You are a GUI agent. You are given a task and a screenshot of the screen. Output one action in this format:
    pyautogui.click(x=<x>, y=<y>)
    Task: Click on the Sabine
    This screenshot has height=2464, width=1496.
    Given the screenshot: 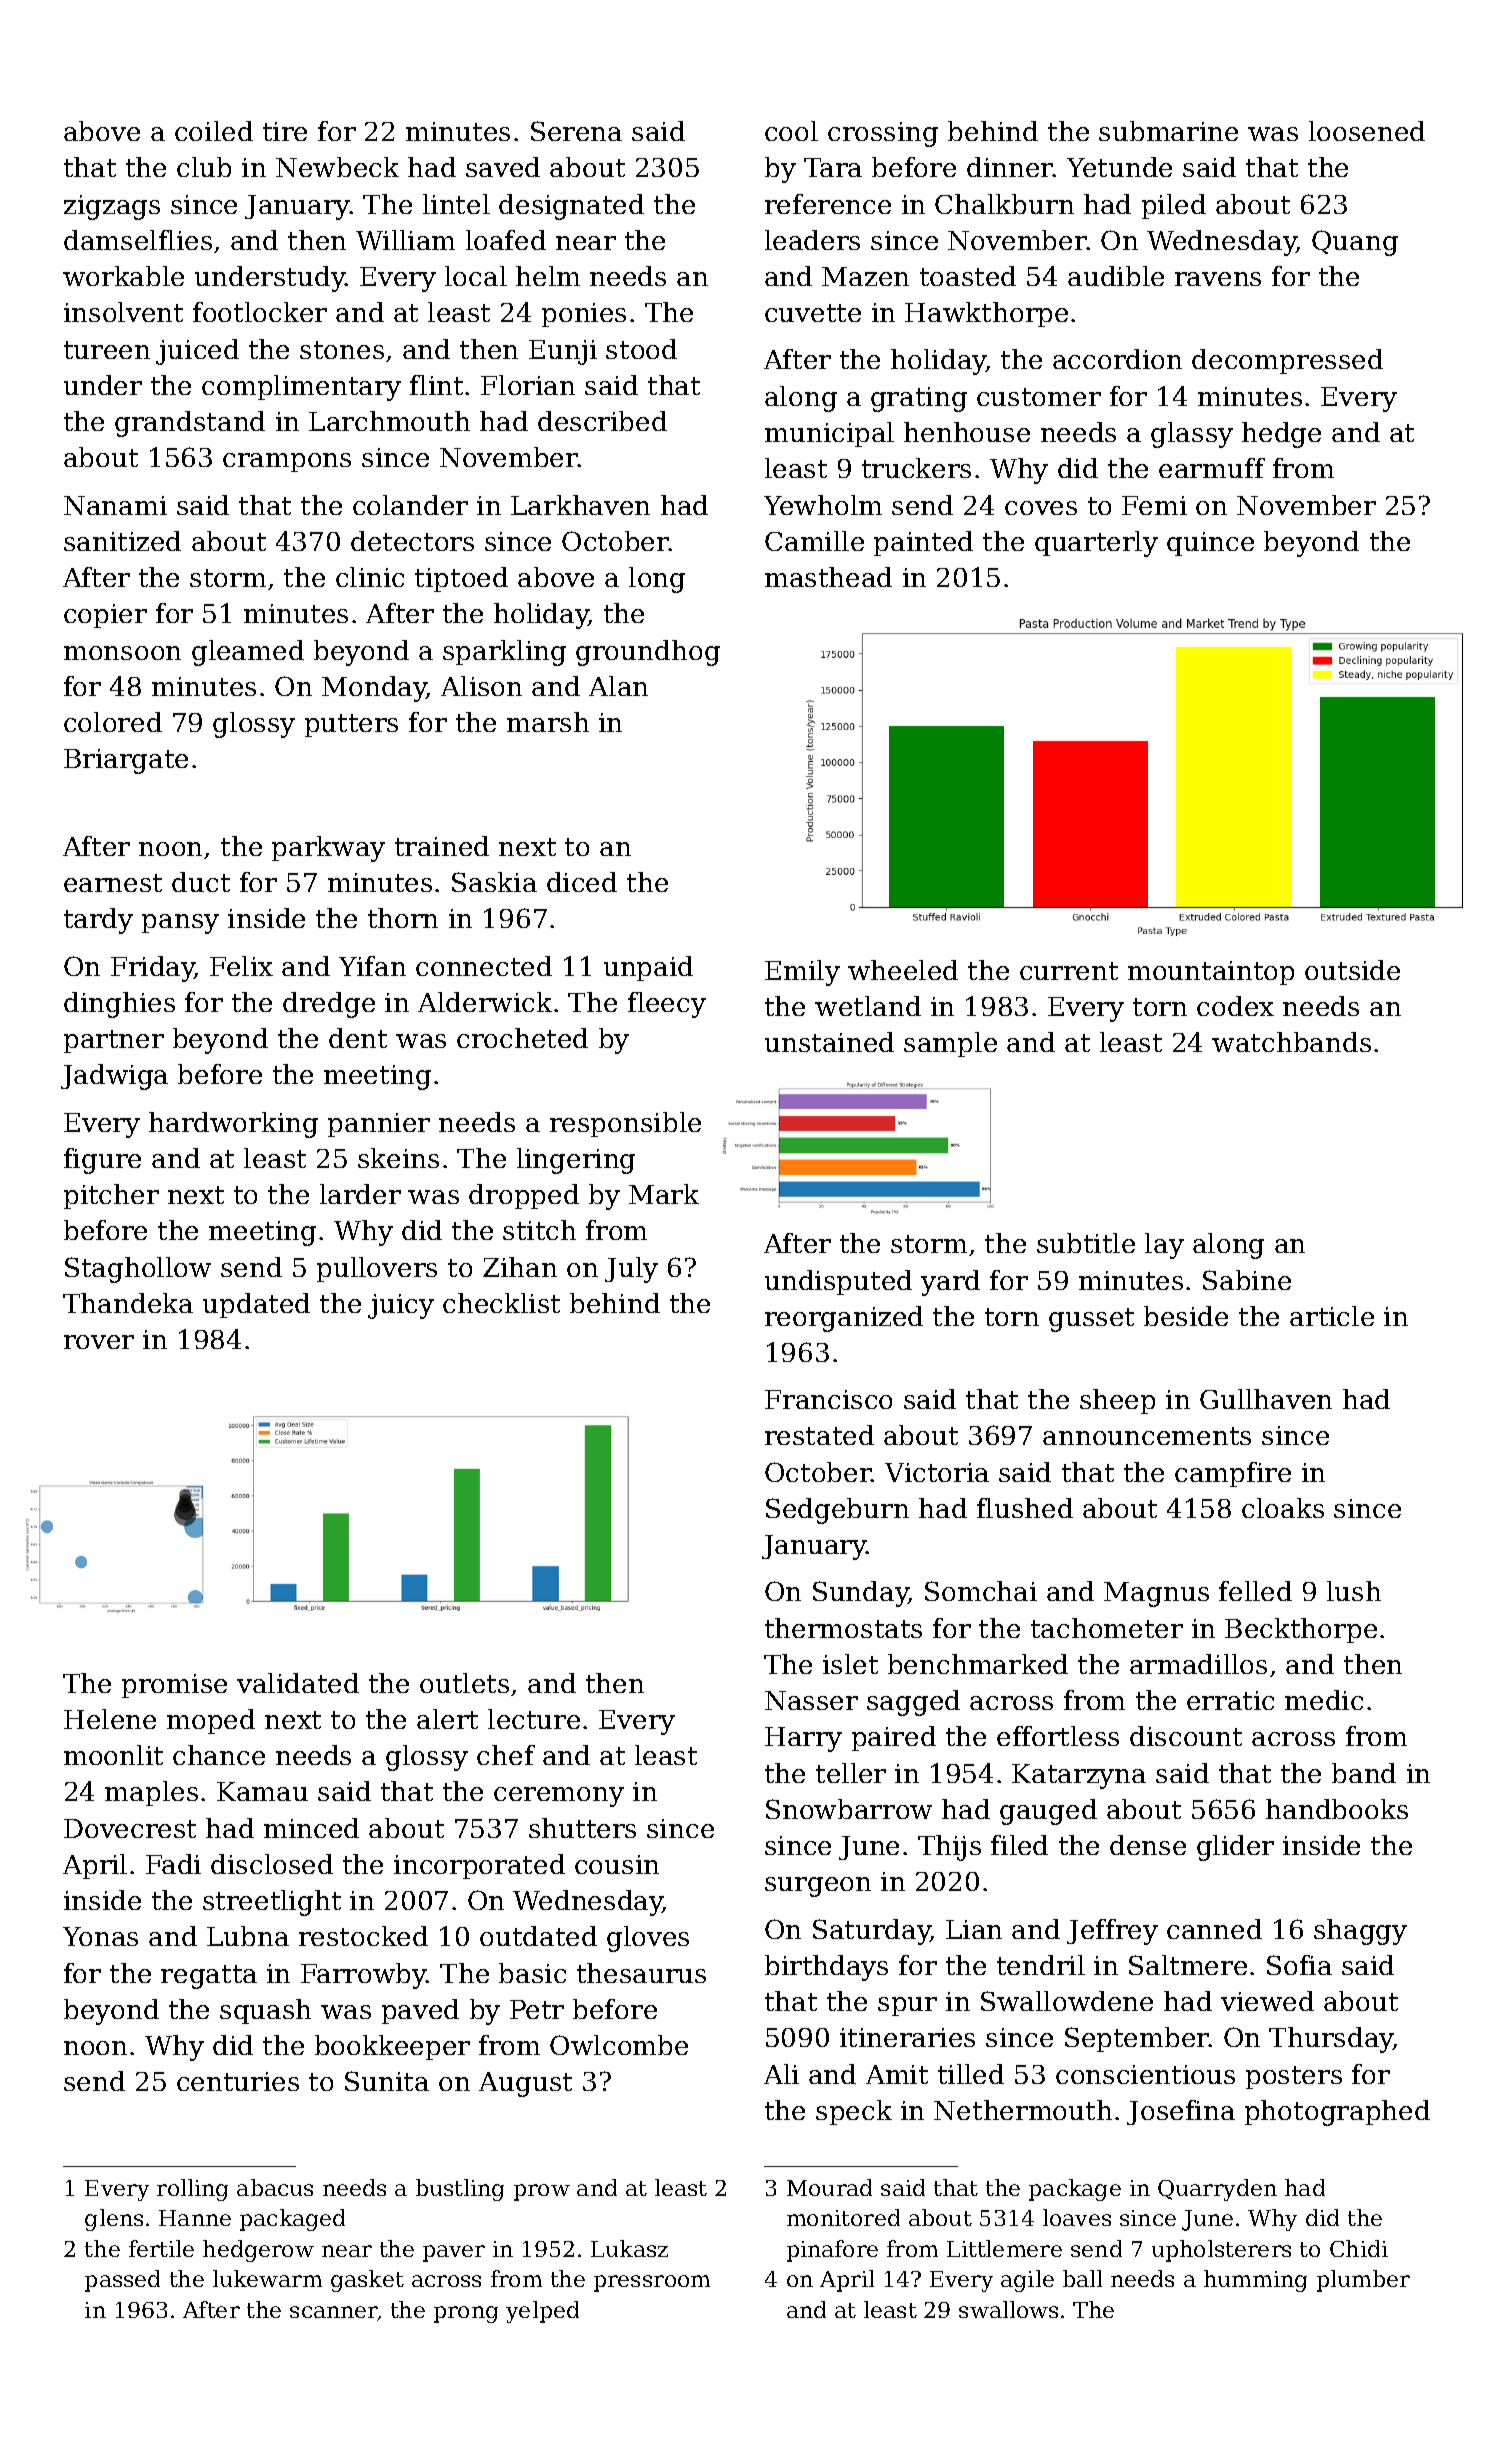 What is the action you would take?
    pyautogui.click(x=1247, y=1280)
